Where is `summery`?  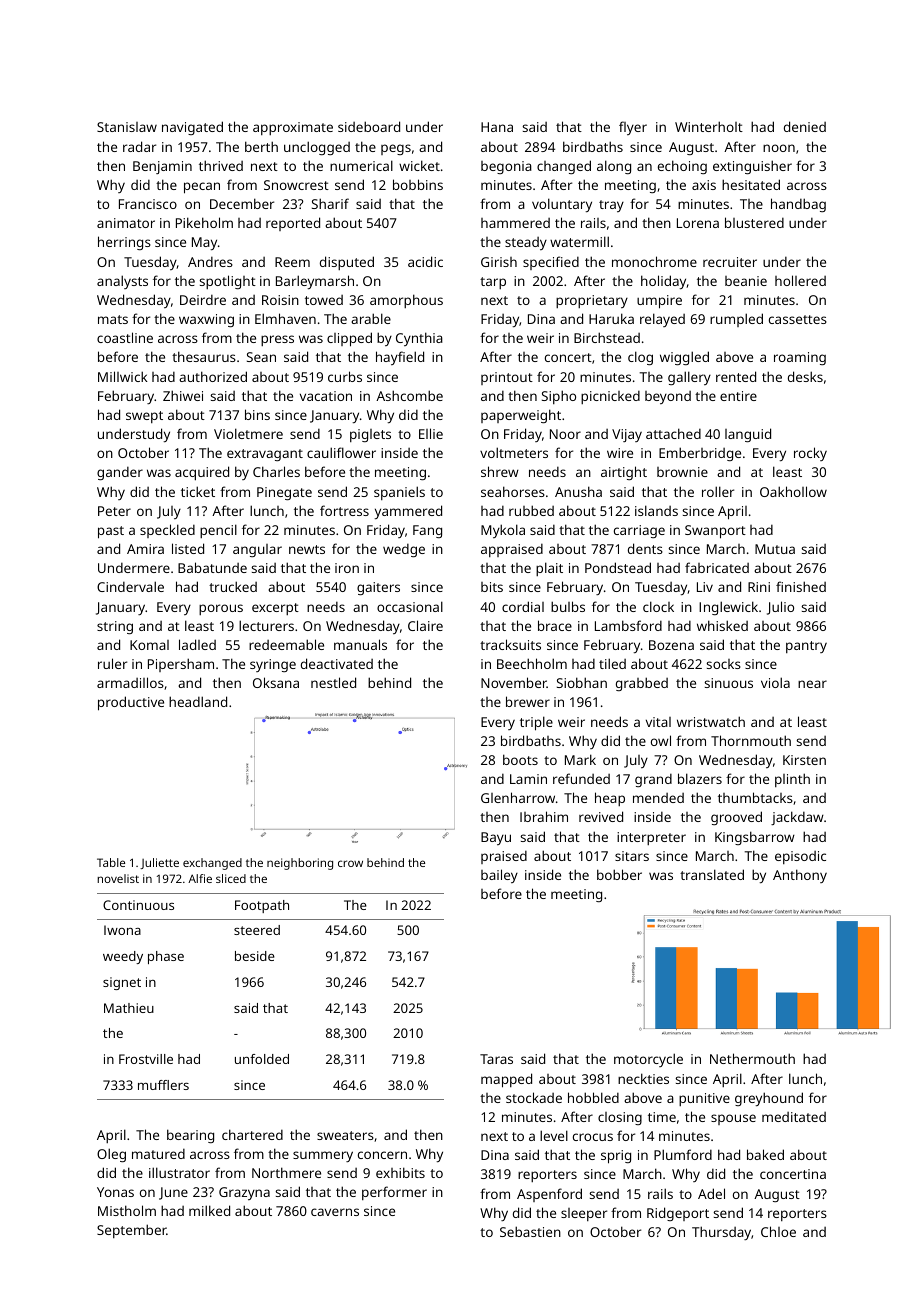
summery is located at coordinates (323, 1156).
